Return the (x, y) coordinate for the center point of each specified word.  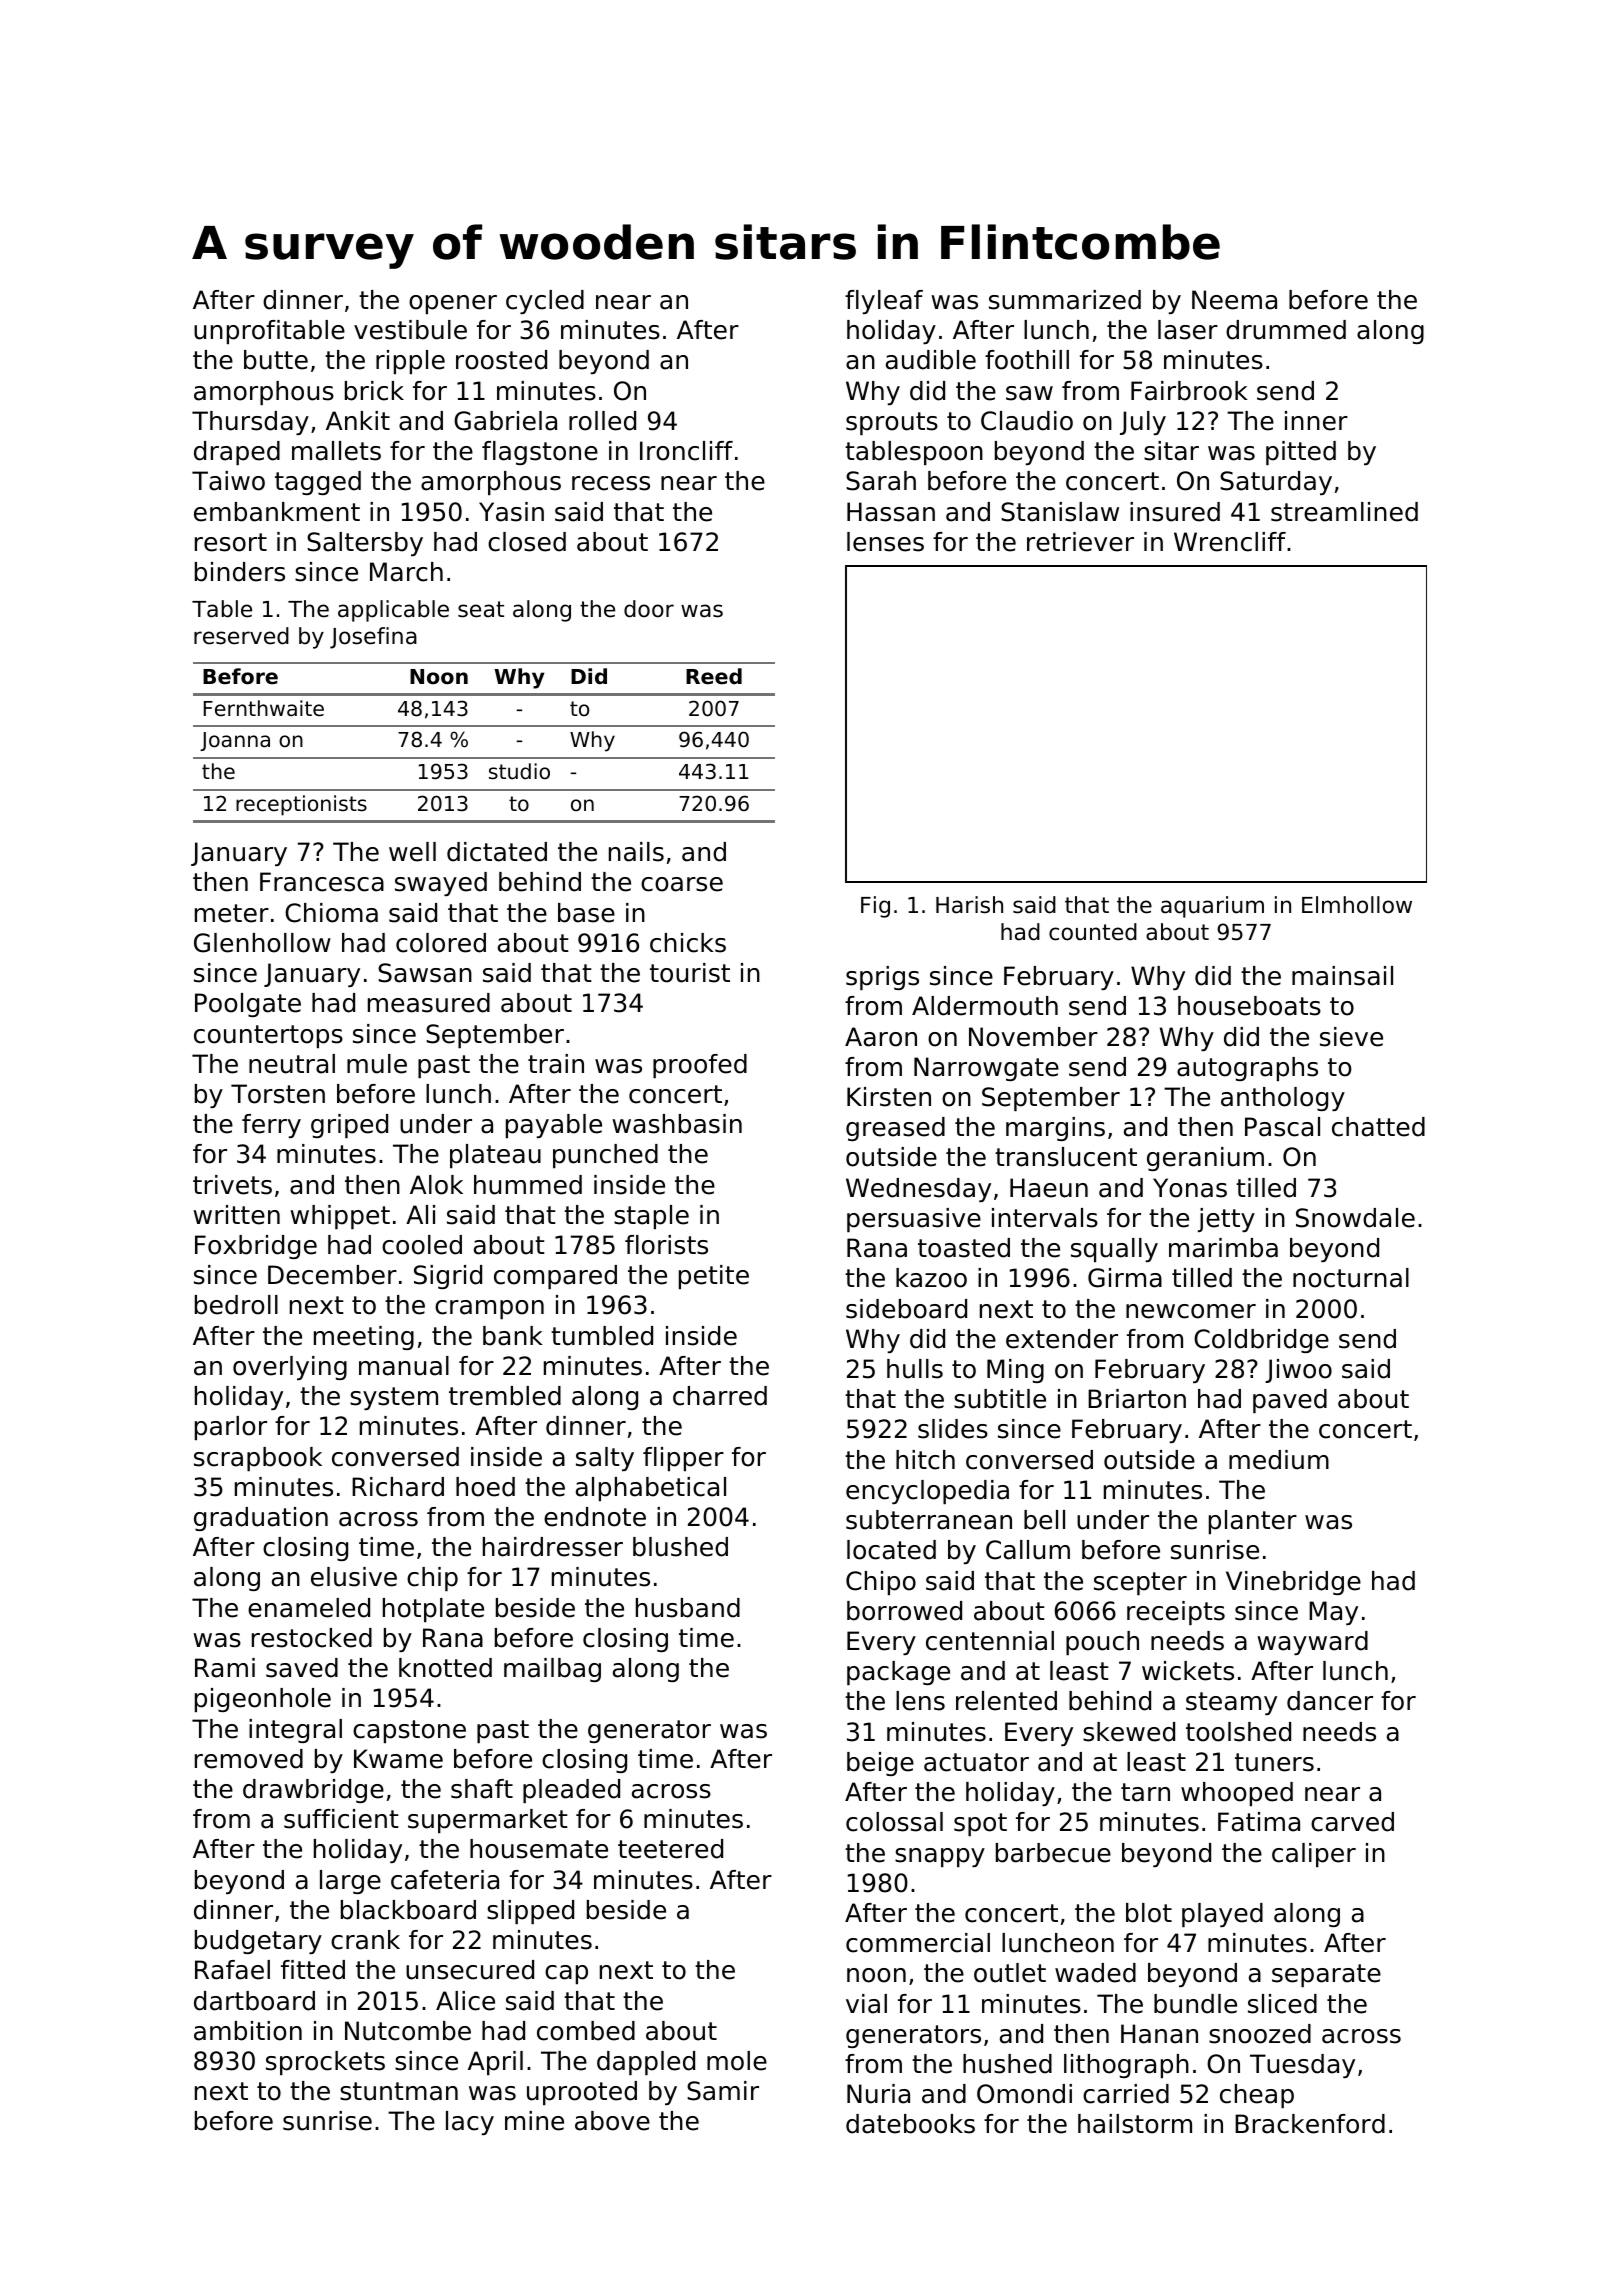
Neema (1234, 300)
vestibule (410, 330)
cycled (545, 302)
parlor (231, 1428)
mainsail (1342, 976)
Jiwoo (1298, 1371)
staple (651, 1217)
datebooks (910, 2124)
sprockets (325, 2063)
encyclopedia (927, 1492)
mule (377, 1064)
